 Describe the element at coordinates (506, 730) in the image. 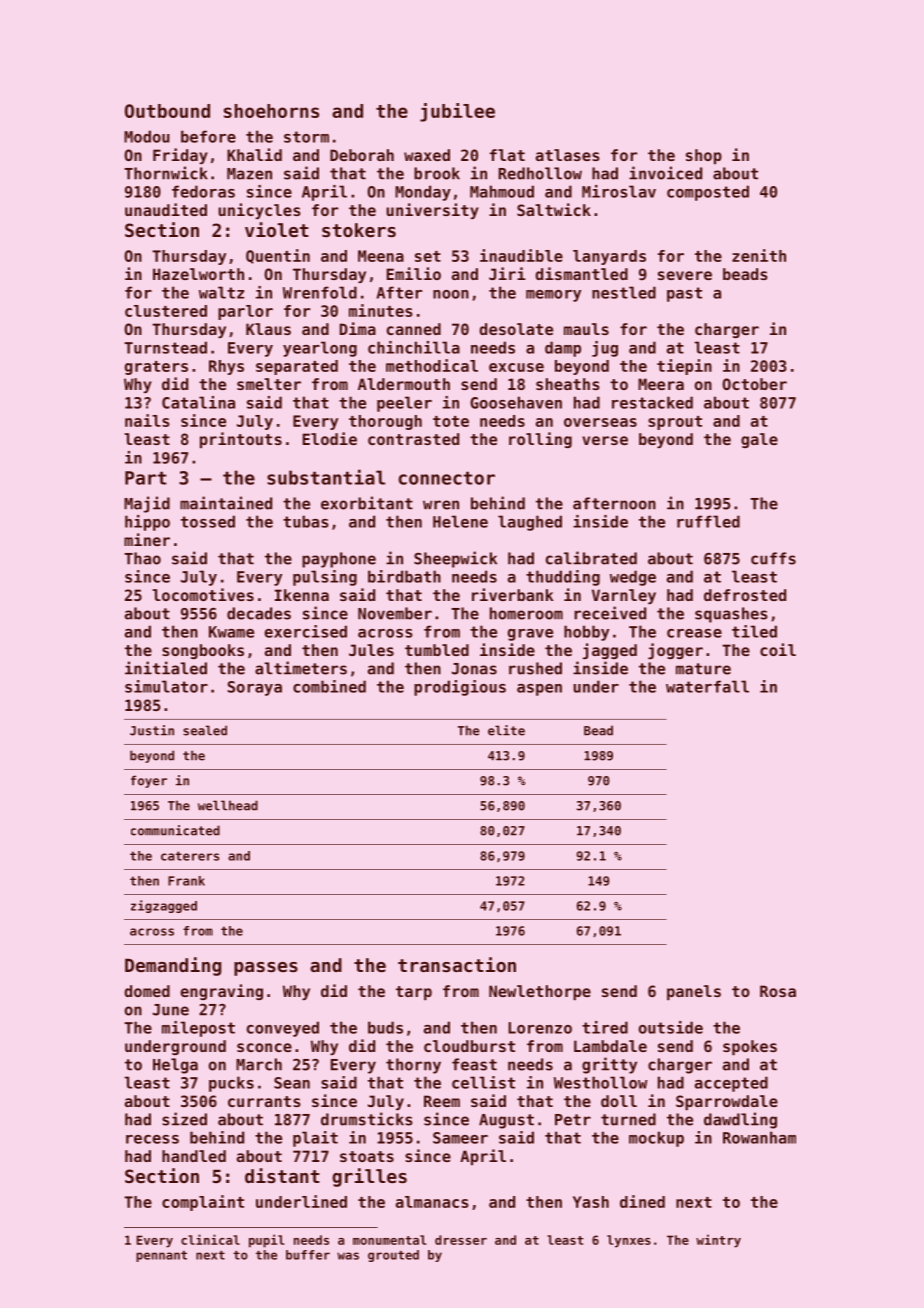

I see `elite` at that location.
